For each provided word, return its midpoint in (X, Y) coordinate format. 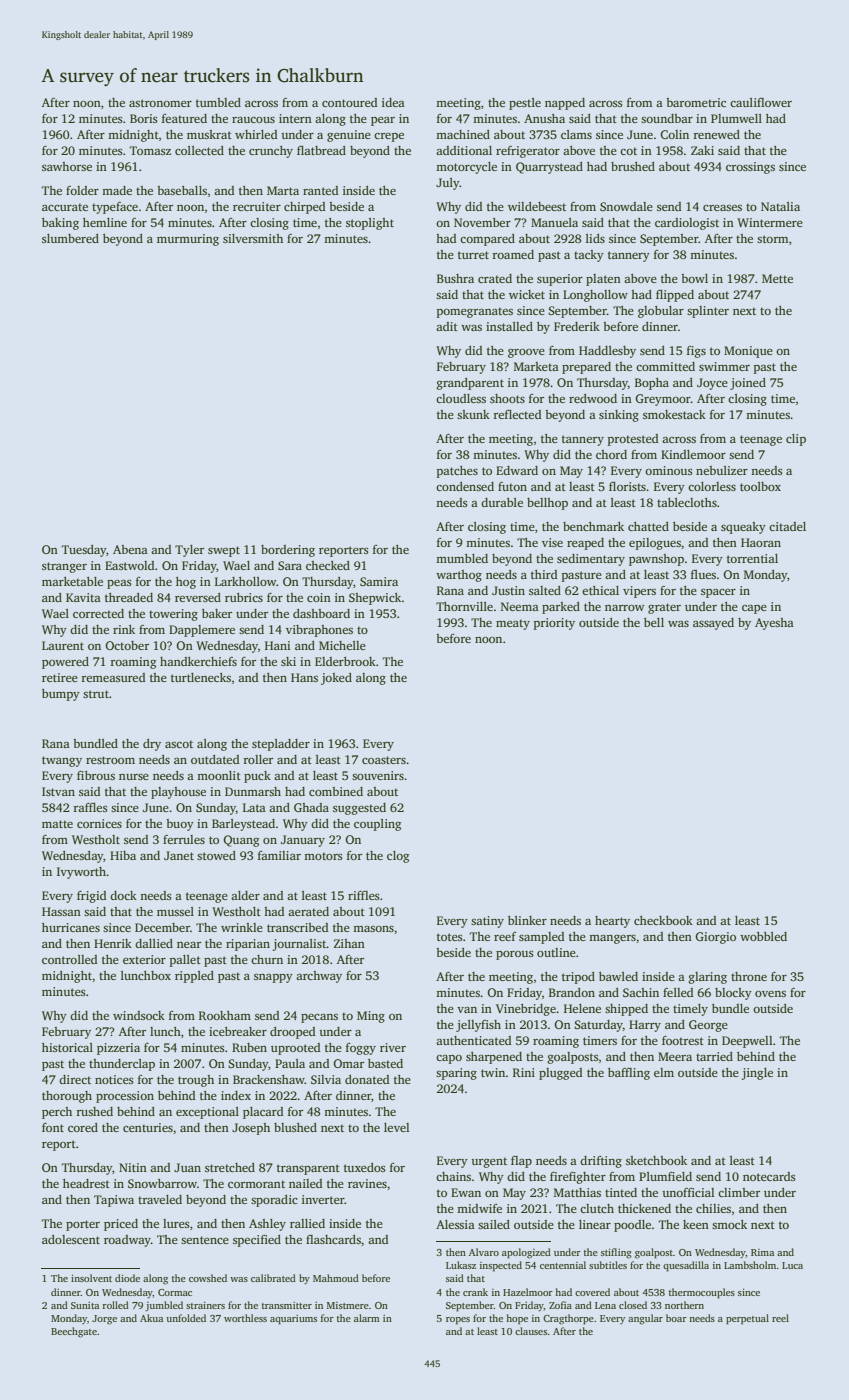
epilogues (655, 544)
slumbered (70, 238)
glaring (707, 978)
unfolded (186, 1318)
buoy (180, 825)
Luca (792, 1265)
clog (398, 857)
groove (526, 353)
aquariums (293, 1320)
